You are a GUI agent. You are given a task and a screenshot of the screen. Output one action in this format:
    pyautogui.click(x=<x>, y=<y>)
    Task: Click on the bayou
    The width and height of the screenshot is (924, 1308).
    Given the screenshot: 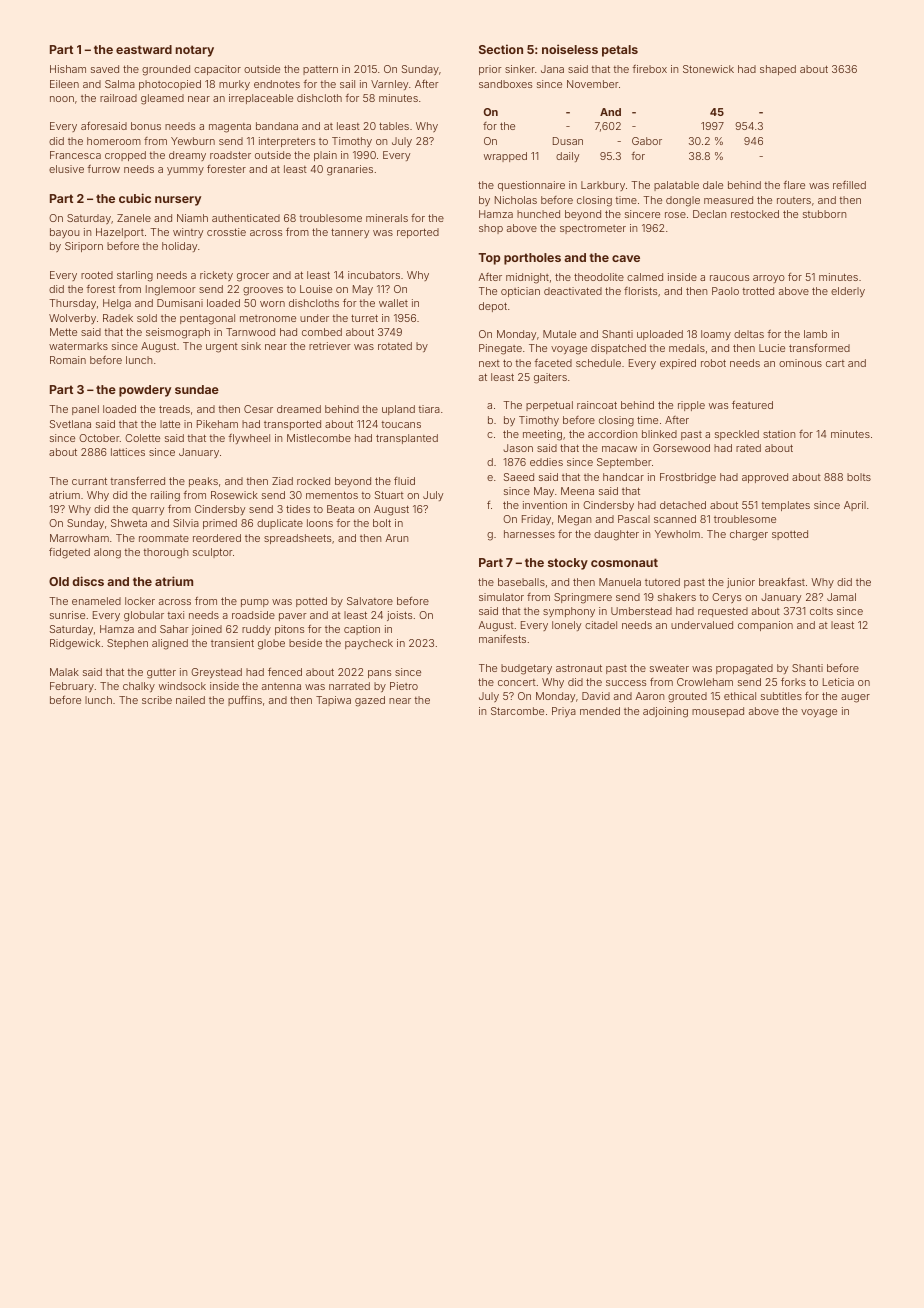 What is the action you would take?
    pyautogui.click(x=65, y=233)
